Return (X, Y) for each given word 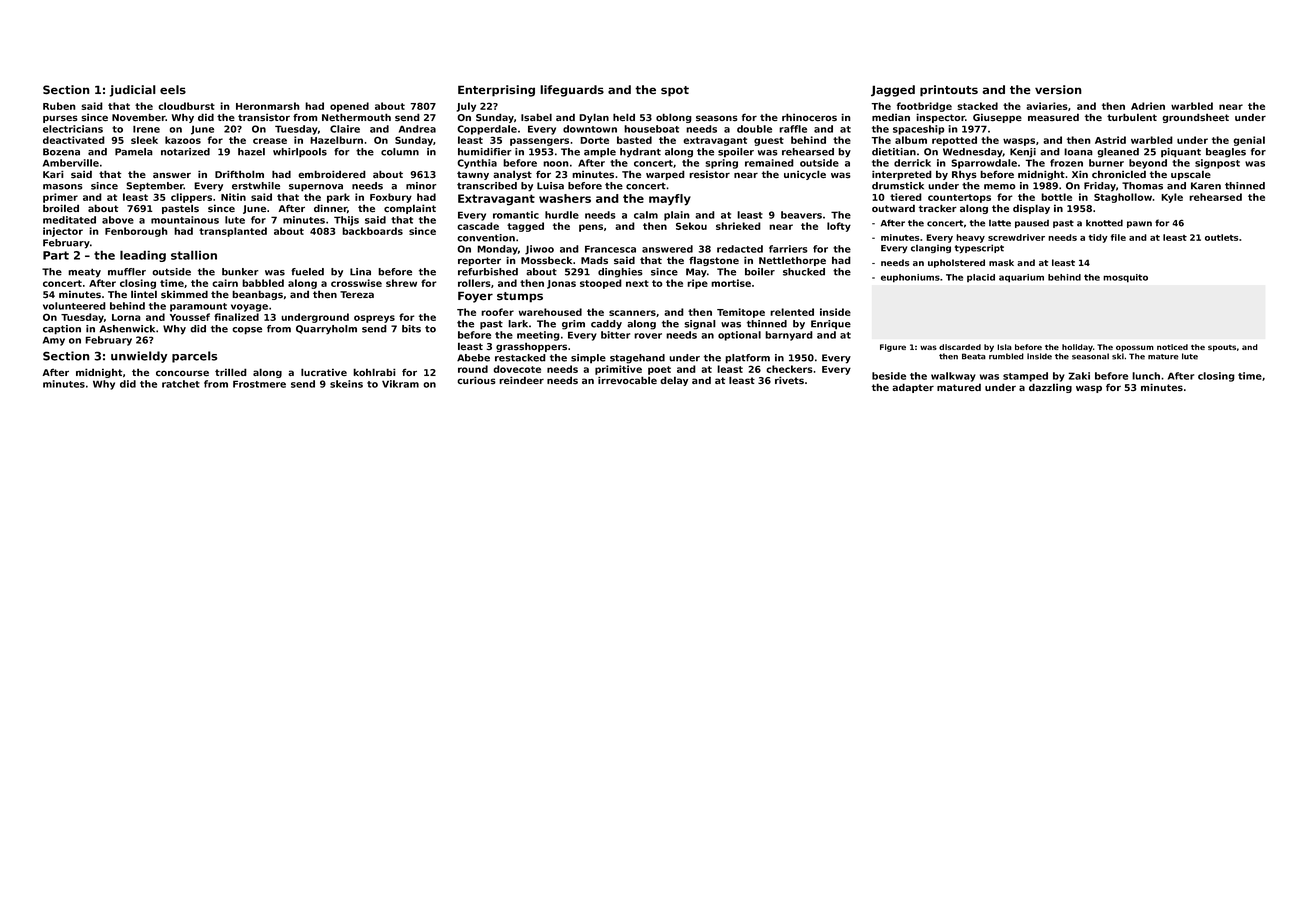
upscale (1191, 175)
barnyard (789, 336)
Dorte (594, 140)
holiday (1077, 348)
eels (173, 90)
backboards (372, 231)
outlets (1221, 237)
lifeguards (572, 91)
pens (591, 228)
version (1058, 90)
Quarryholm (326, 330)
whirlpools (300, 153)
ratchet (181, 384)
